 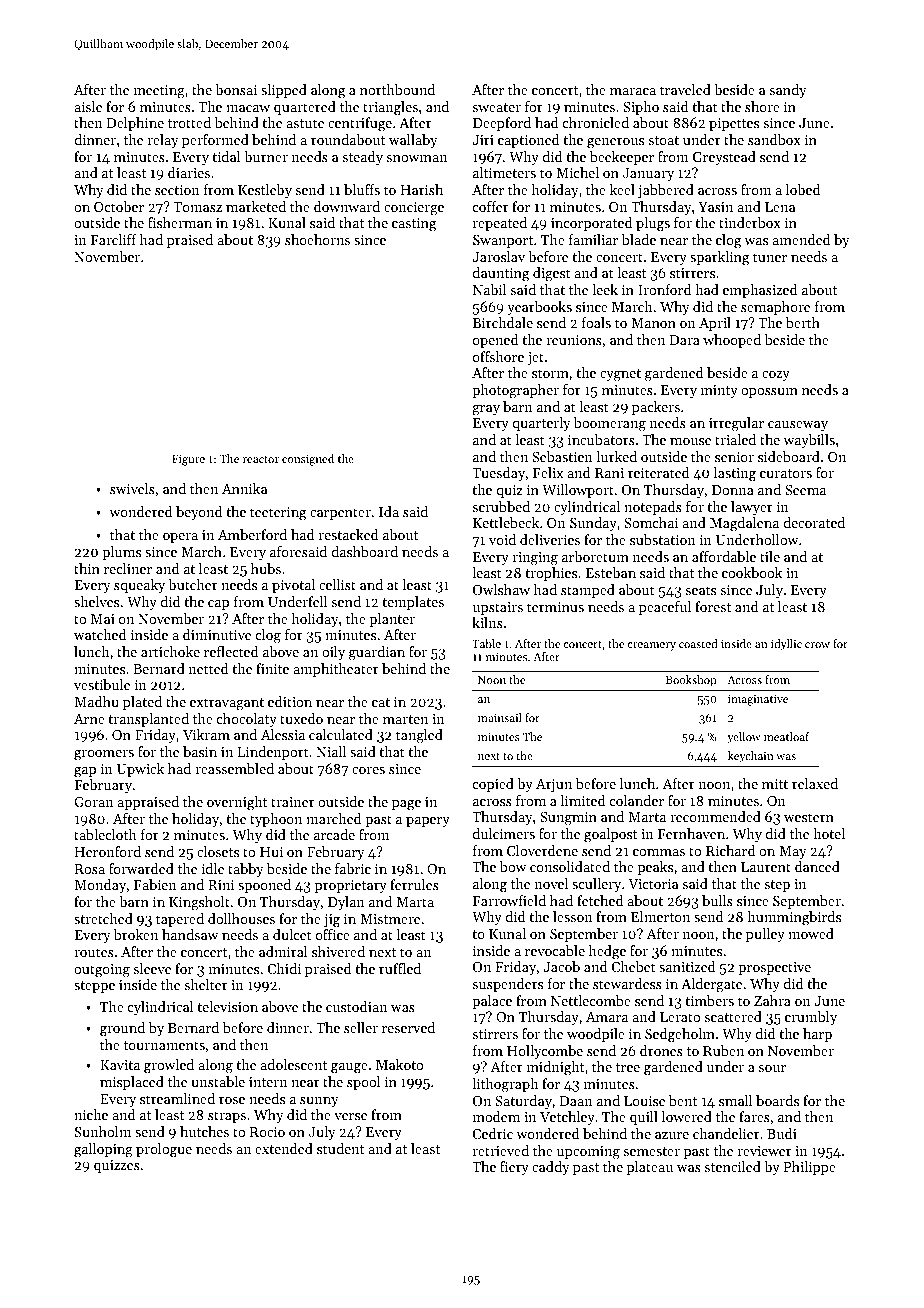 What do you see at coordinates (502, 124) in the screenshot?
I see `Deepford` at bounding box center [502, 124].
